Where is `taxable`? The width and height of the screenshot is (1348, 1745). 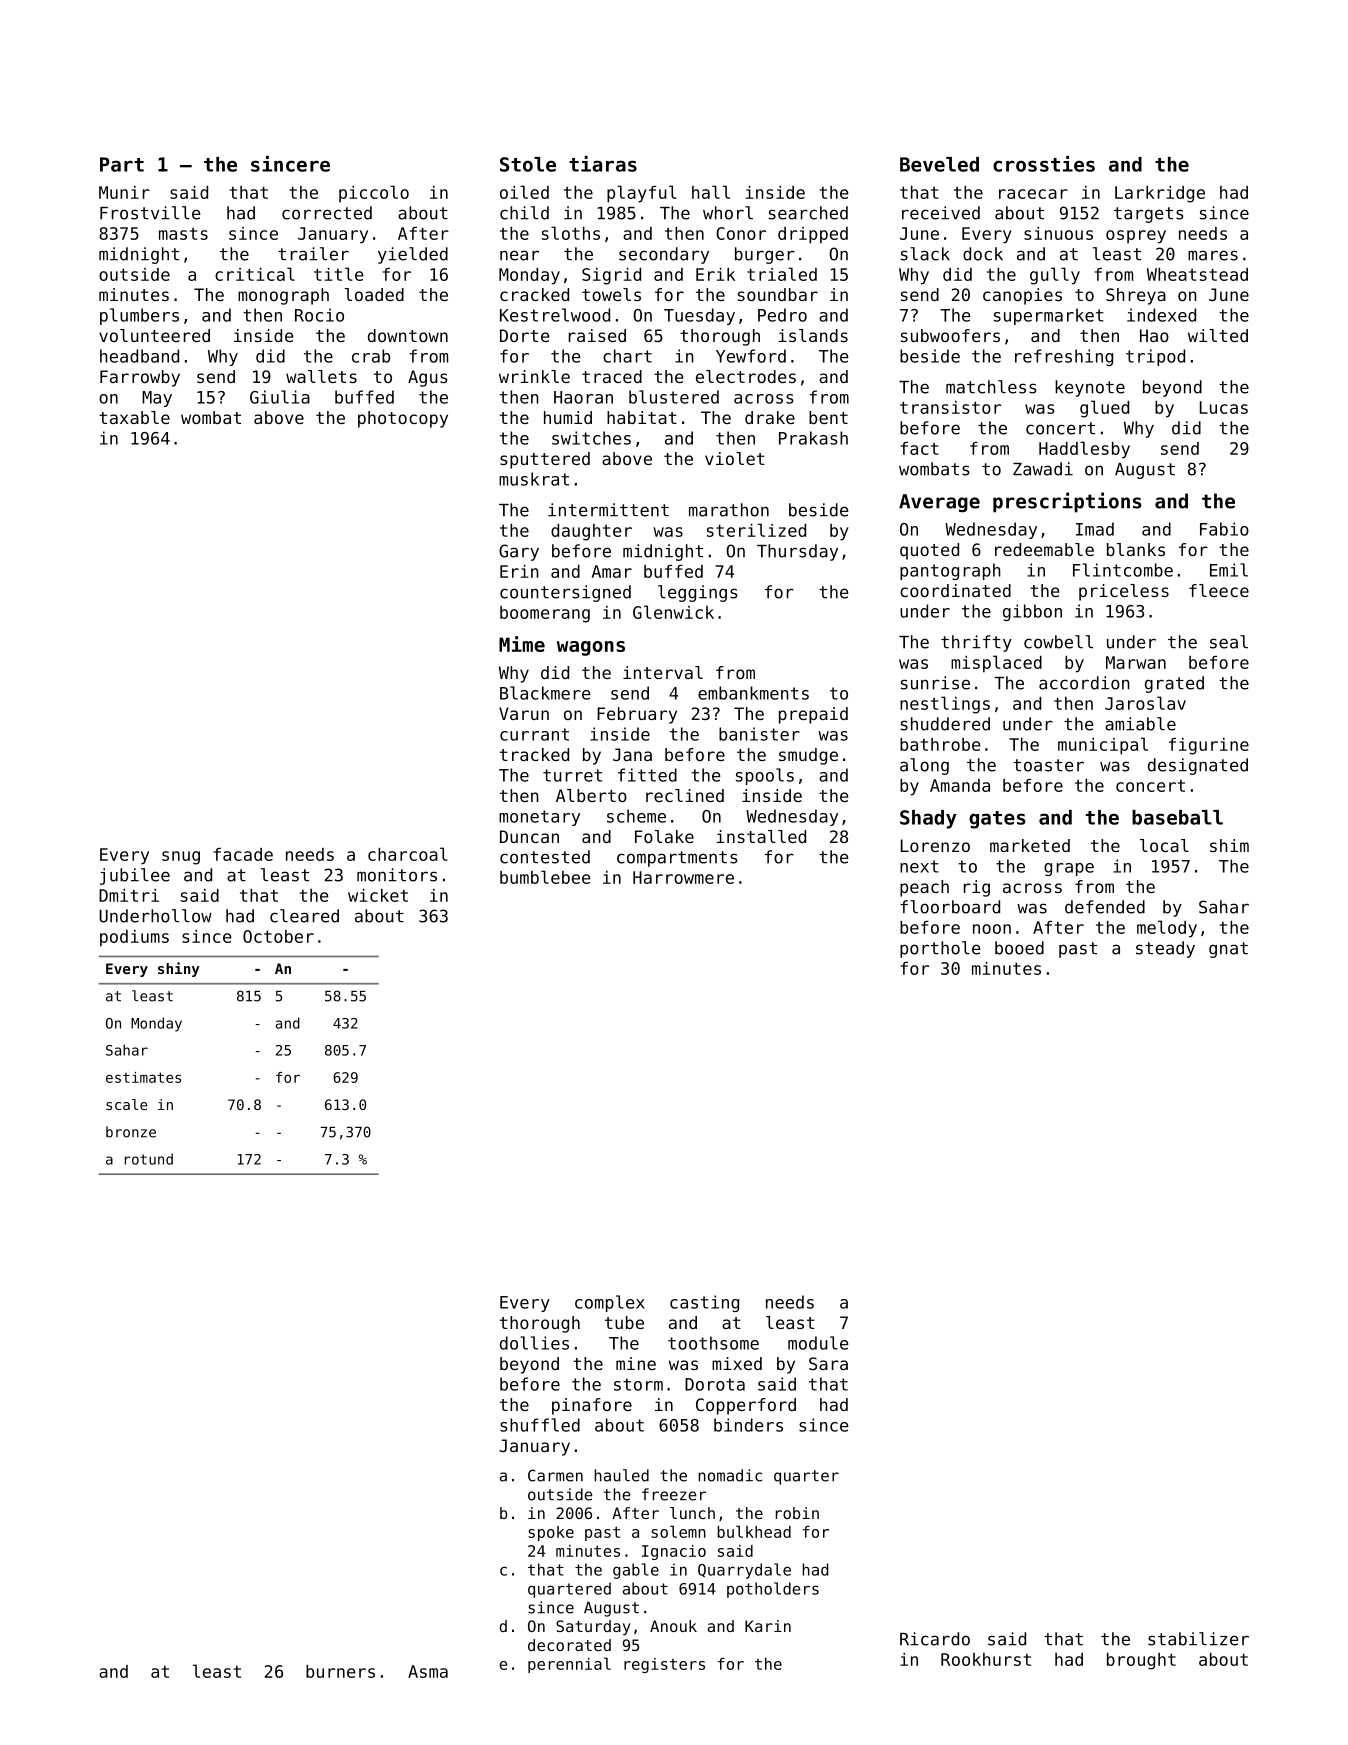 taxable is located at coordinates (134, 417).
